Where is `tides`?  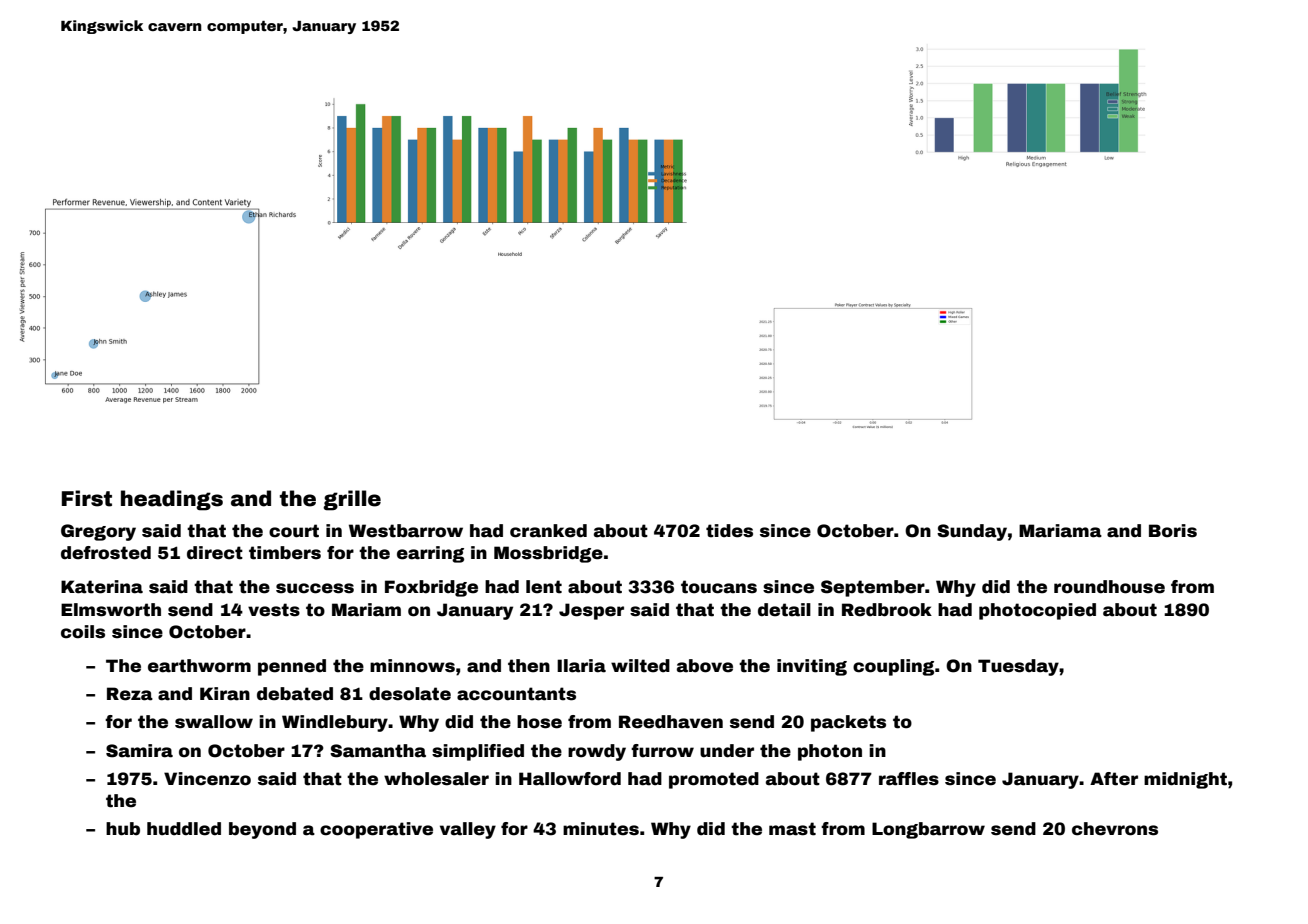
tides is located at coordinates (729, 531).
